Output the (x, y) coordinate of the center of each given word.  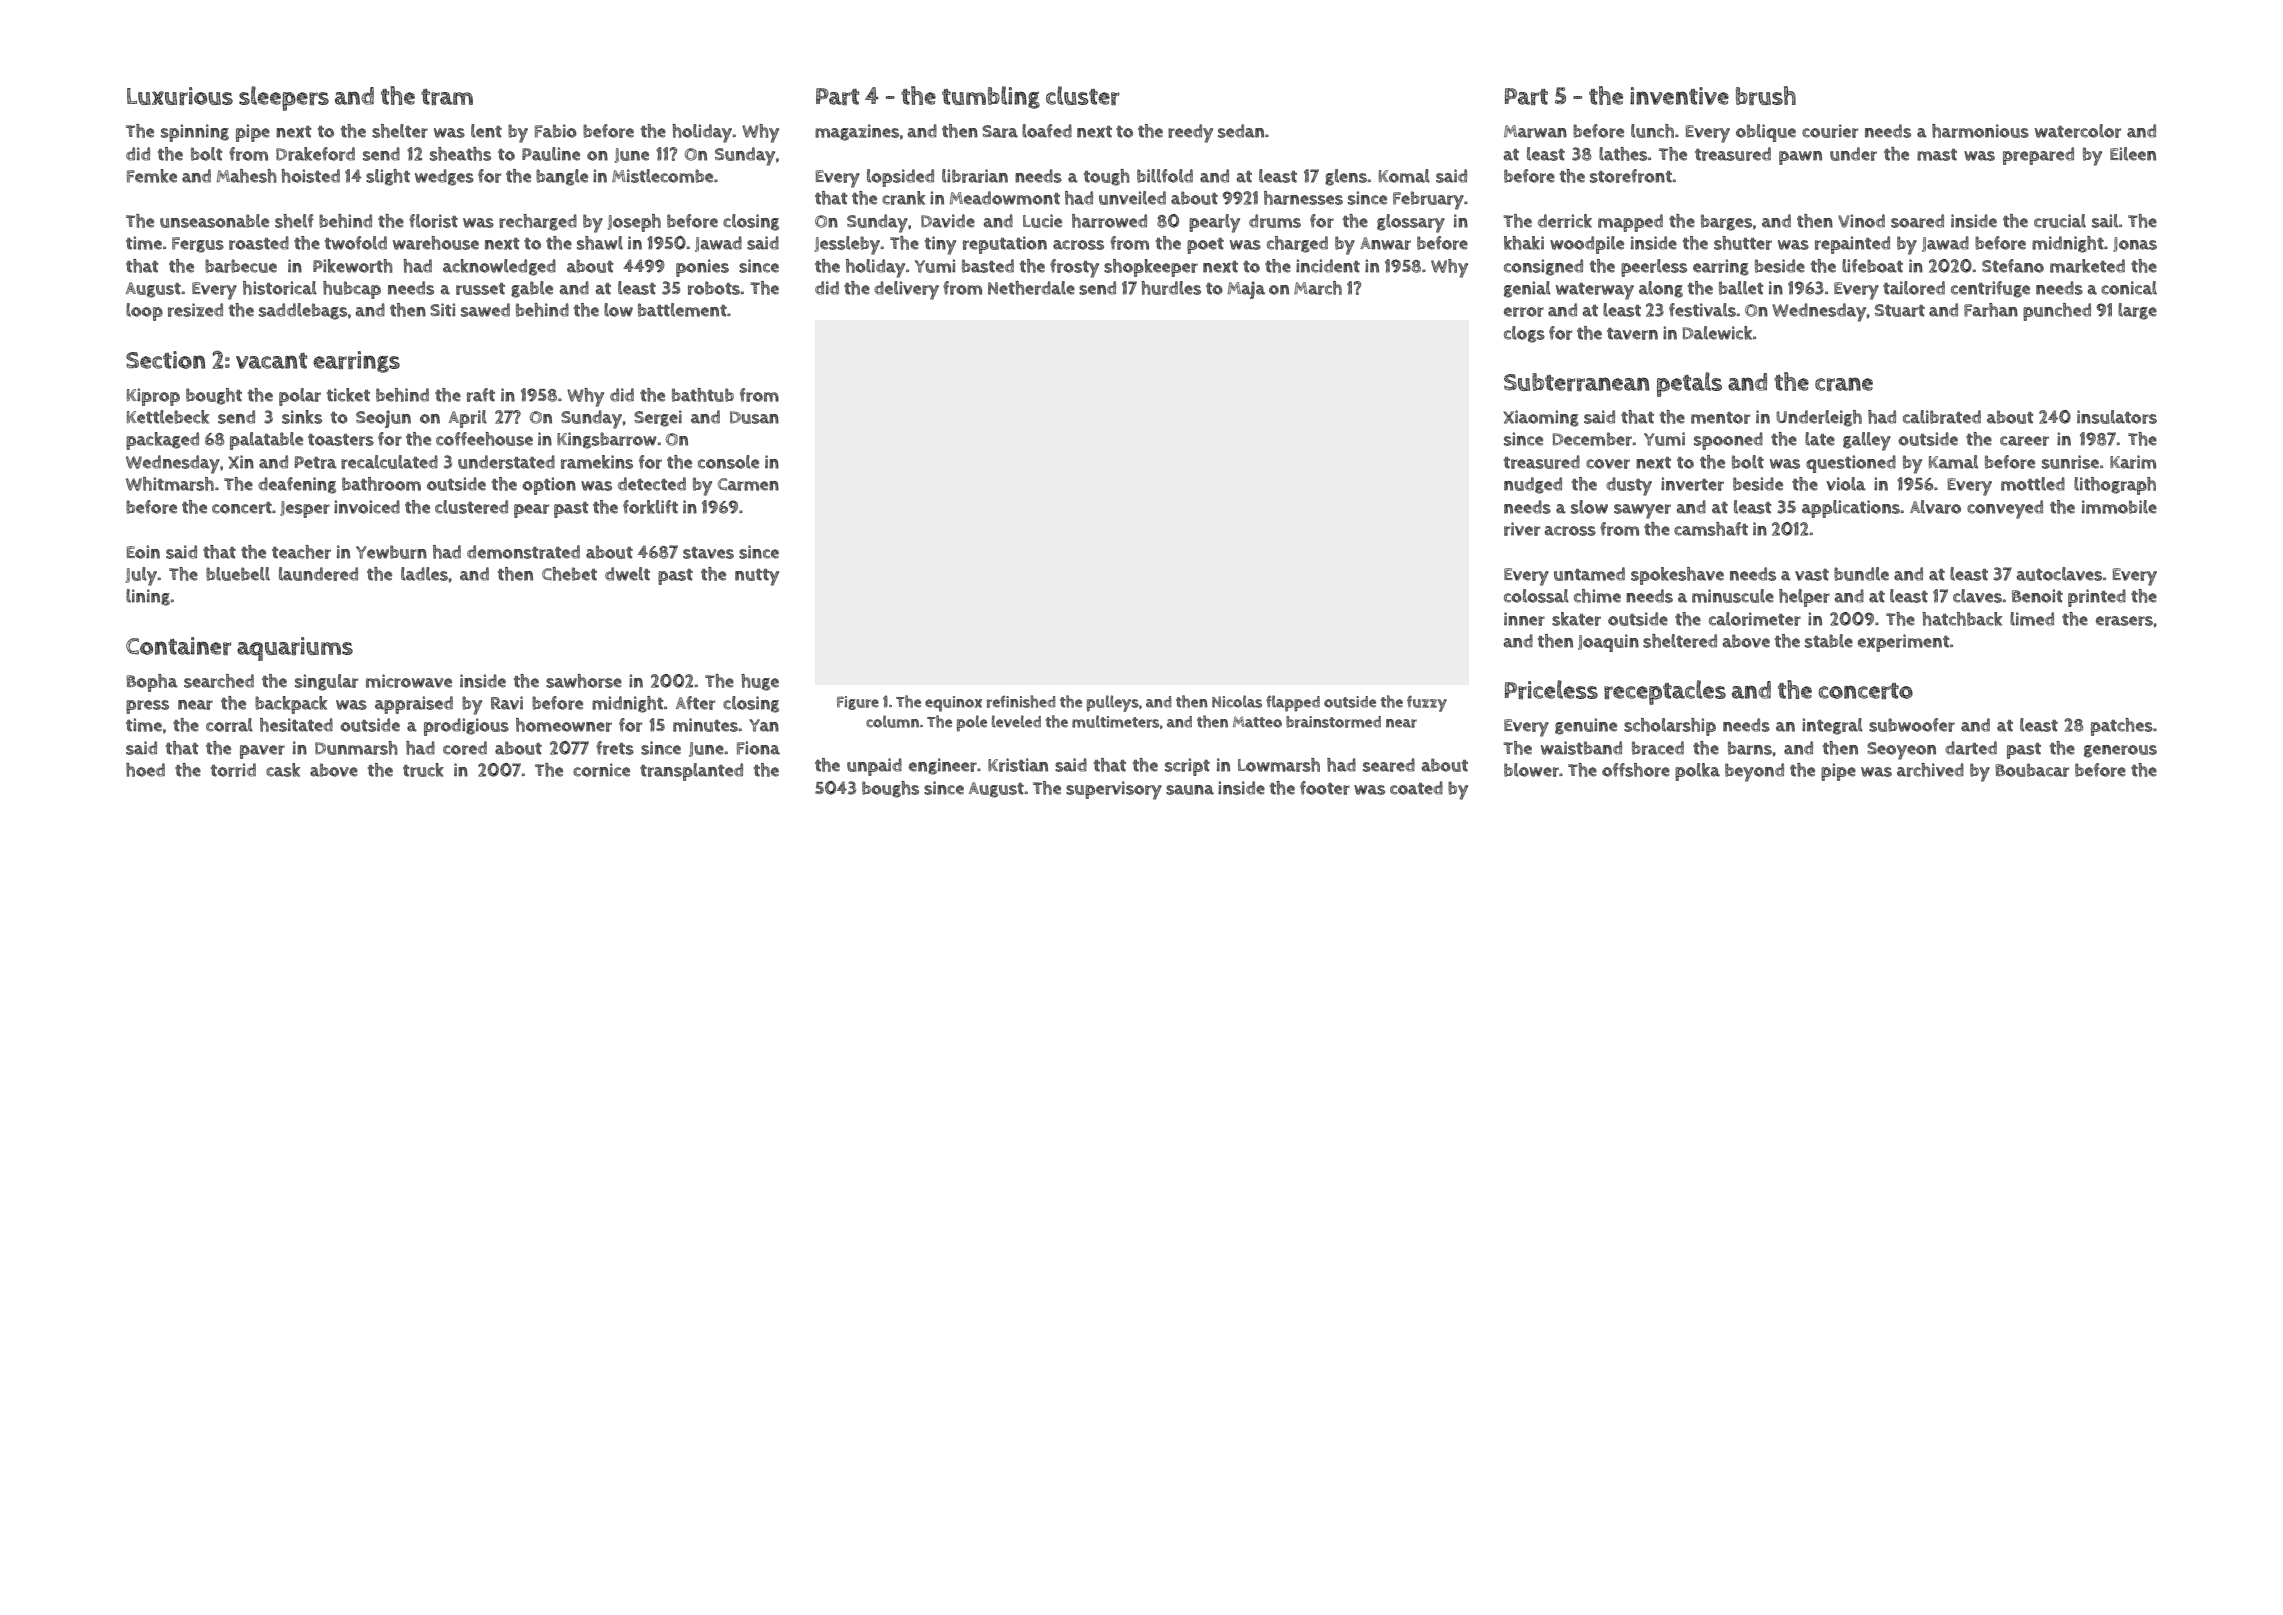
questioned (1851, 464)
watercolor (2078, 131)
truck (423, 770)
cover (1608, 464)
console (728, 462)
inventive (1679, 96)
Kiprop (153, 397)
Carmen (748, 484)
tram (447, 97)
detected (652, 484)
